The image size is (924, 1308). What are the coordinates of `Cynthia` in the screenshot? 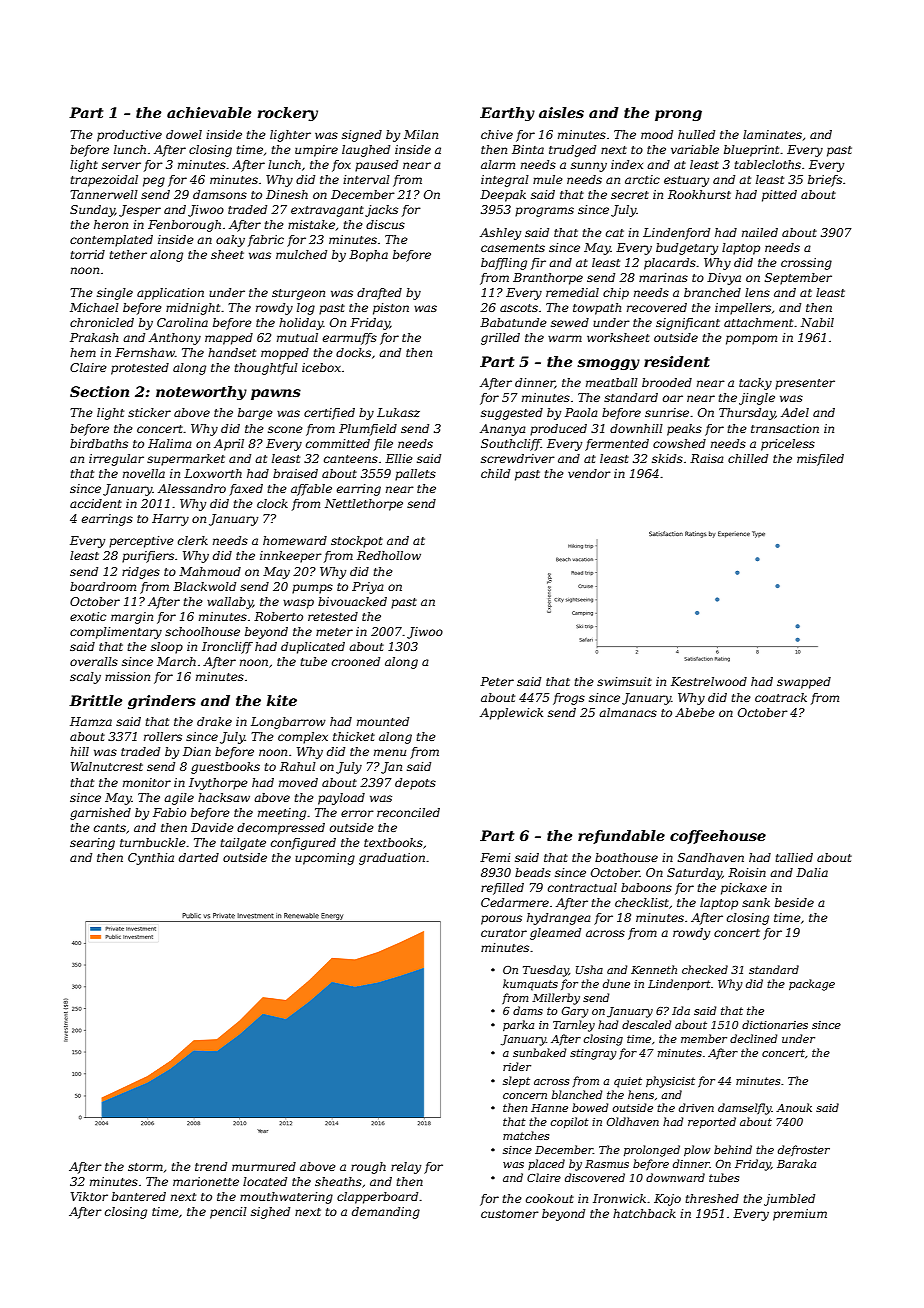 It's located at (151, 859).
